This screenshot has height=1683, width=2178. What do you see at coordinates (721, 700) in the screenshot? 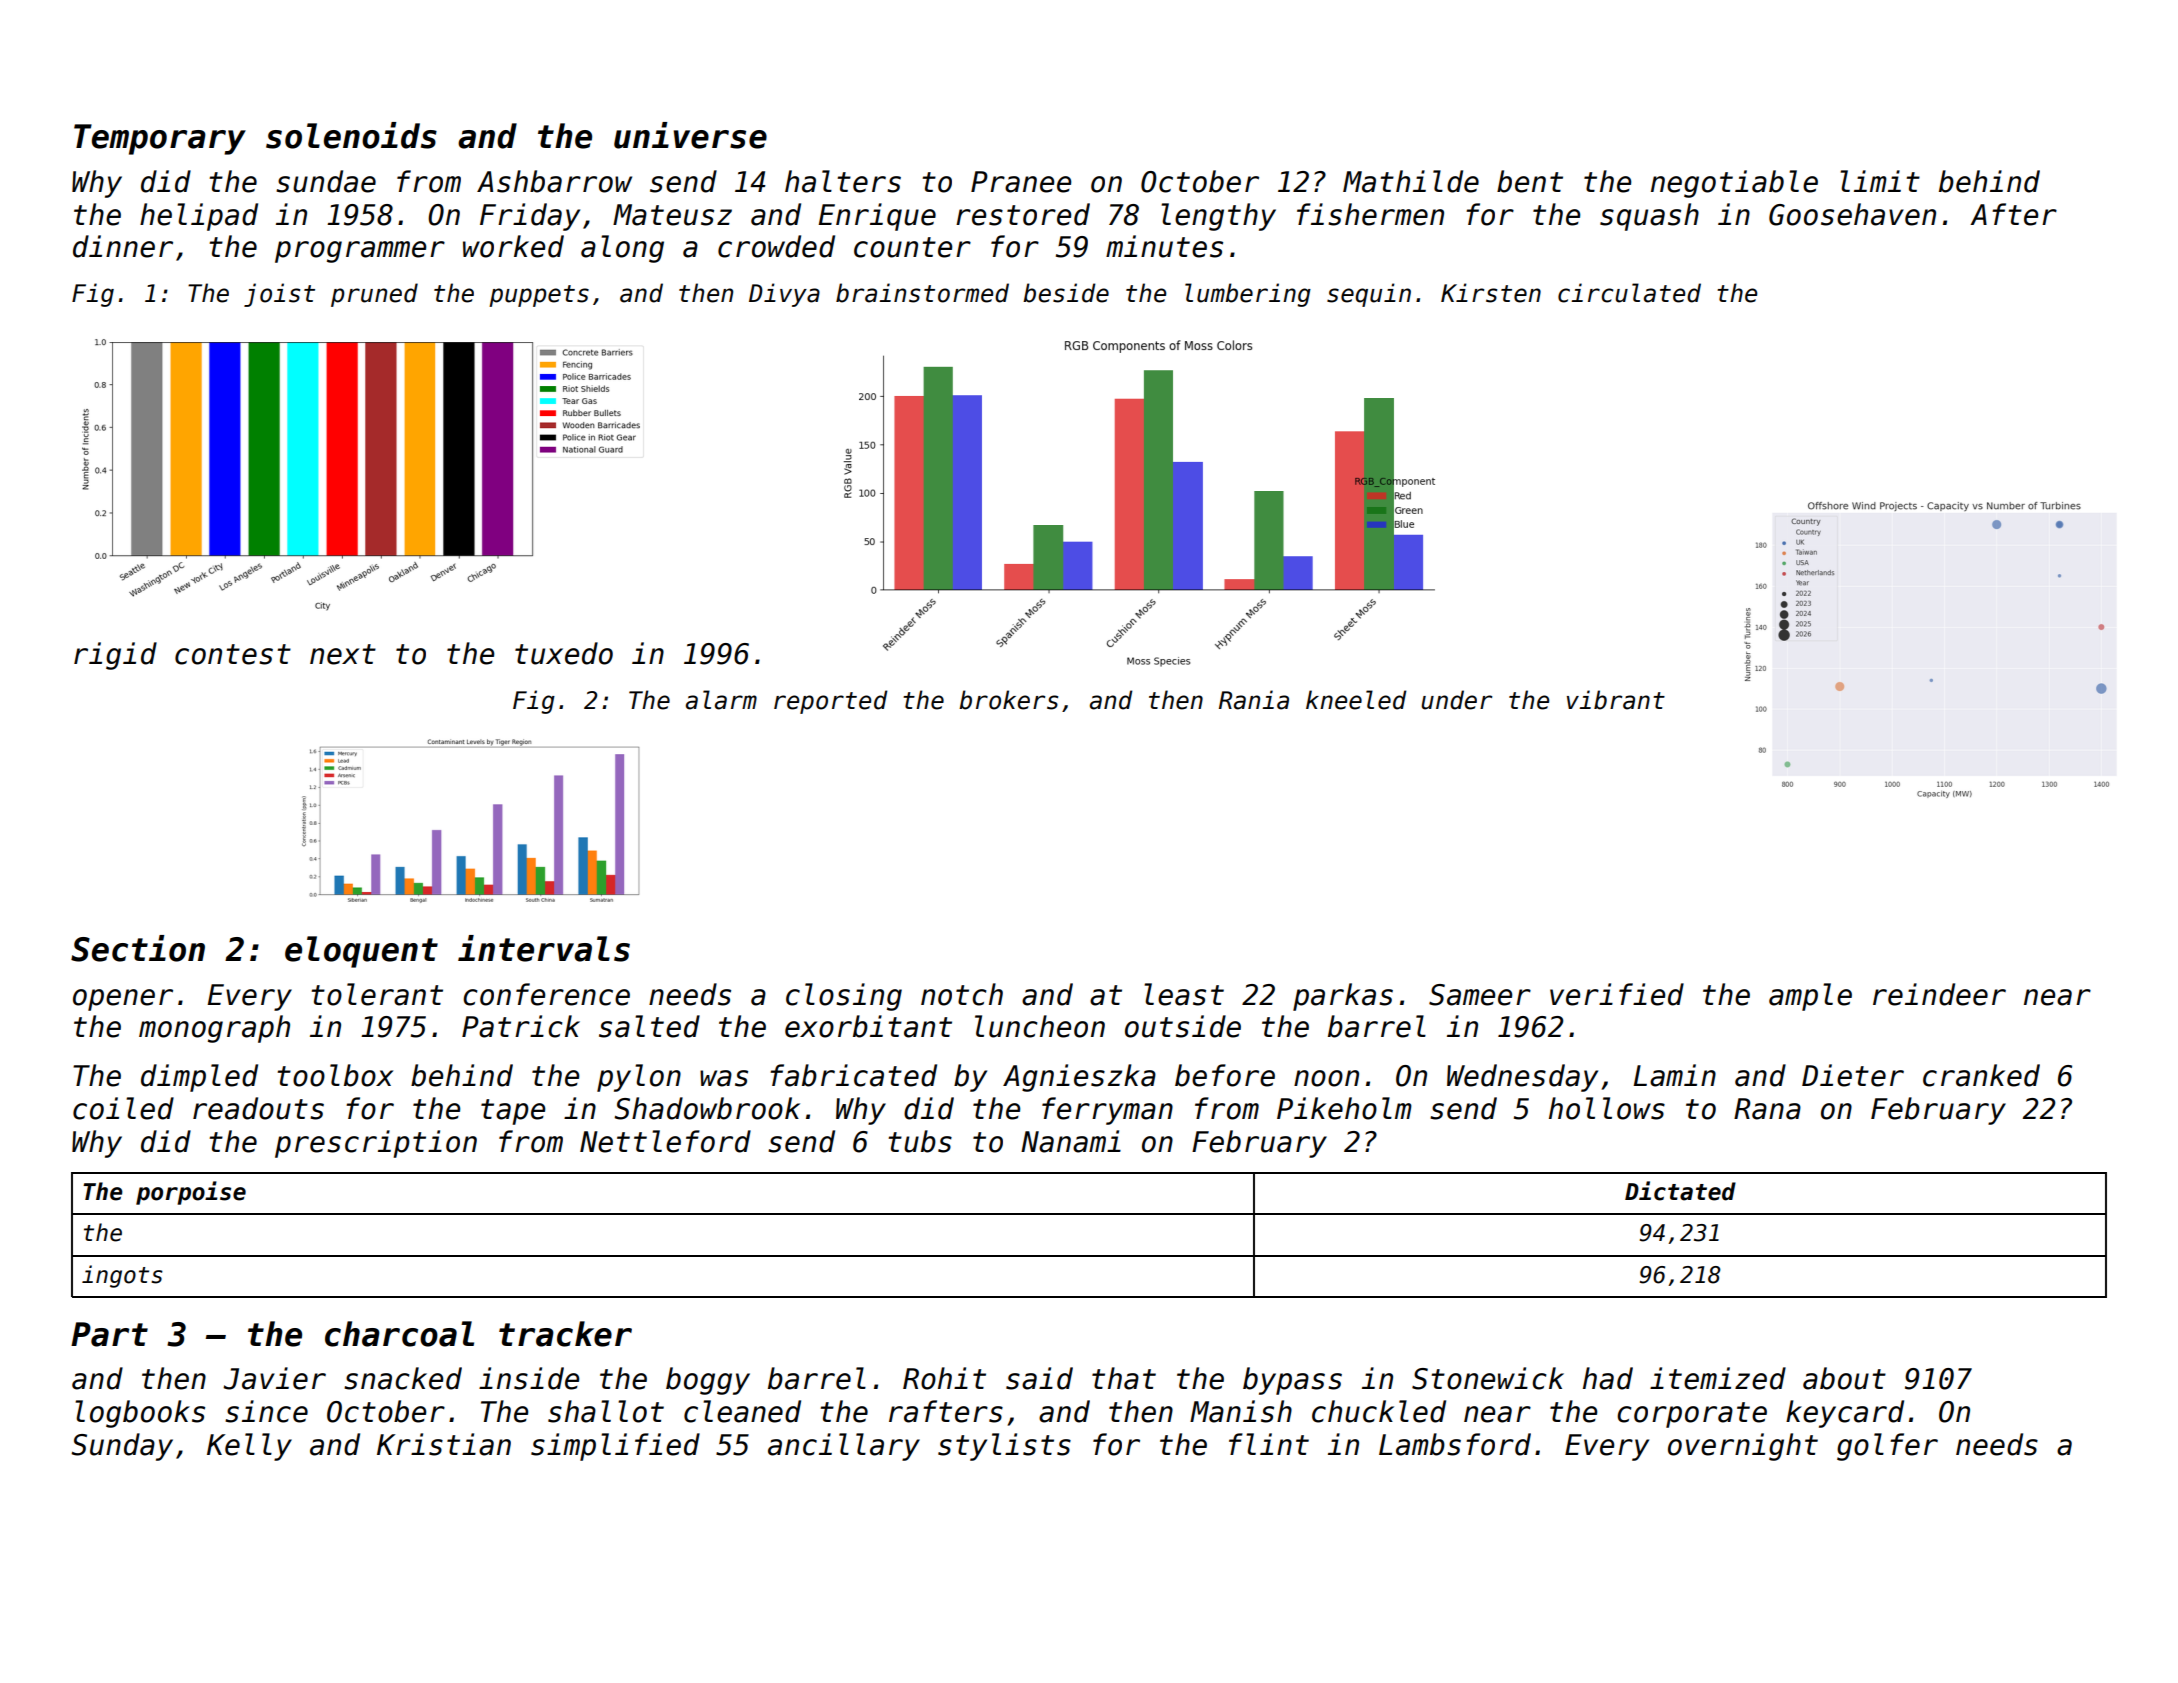
I see `alarm` at bounding box center [721, 700].
